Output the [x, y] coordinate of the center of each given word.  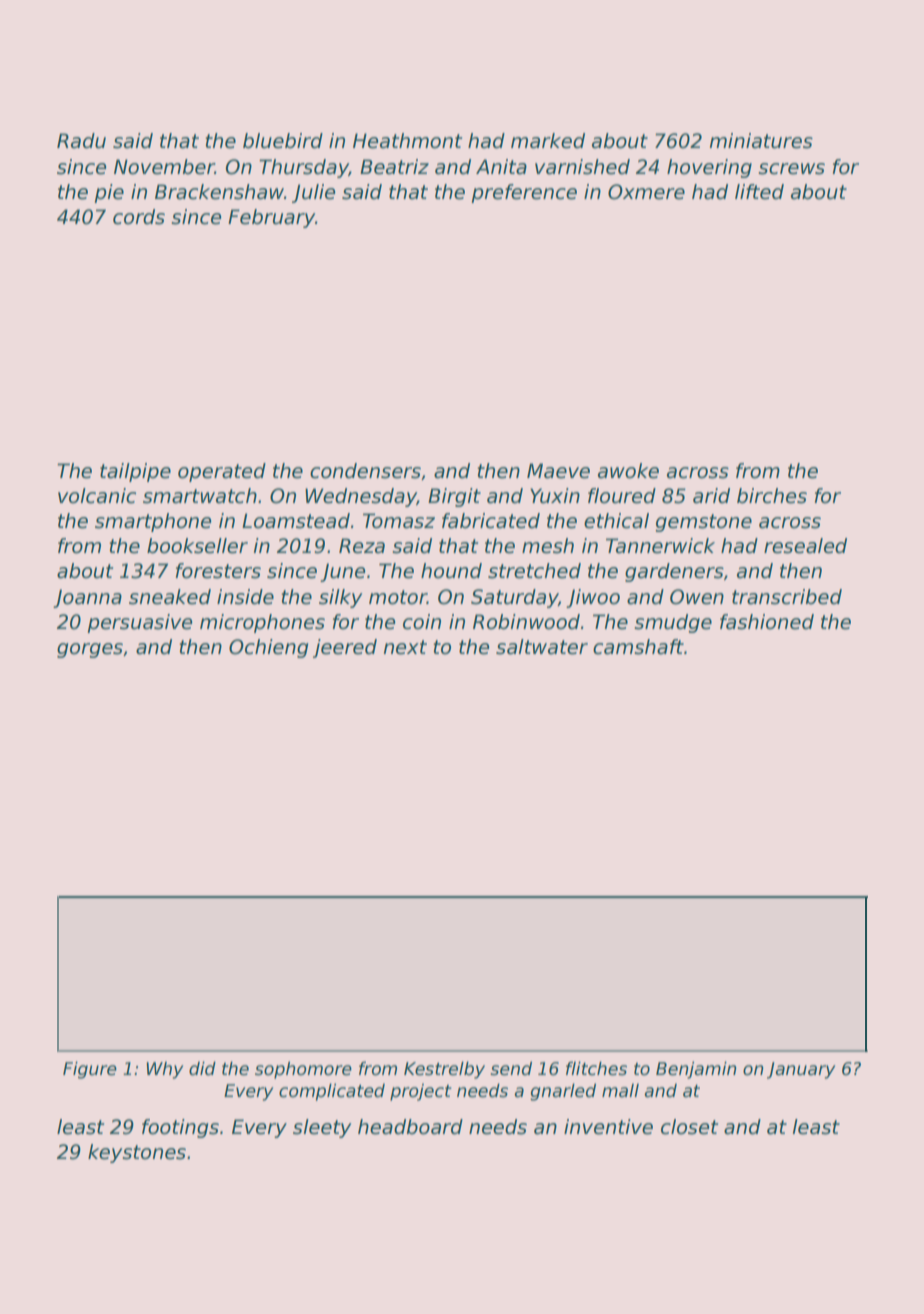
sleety [322, 1128]
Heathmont [407, 141]
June [343, 572]
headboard [410, 1127]
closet [689, 1127]
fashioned [767, 622]
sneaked [170, 597]
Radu [81, 141]
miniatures [761, 141]
